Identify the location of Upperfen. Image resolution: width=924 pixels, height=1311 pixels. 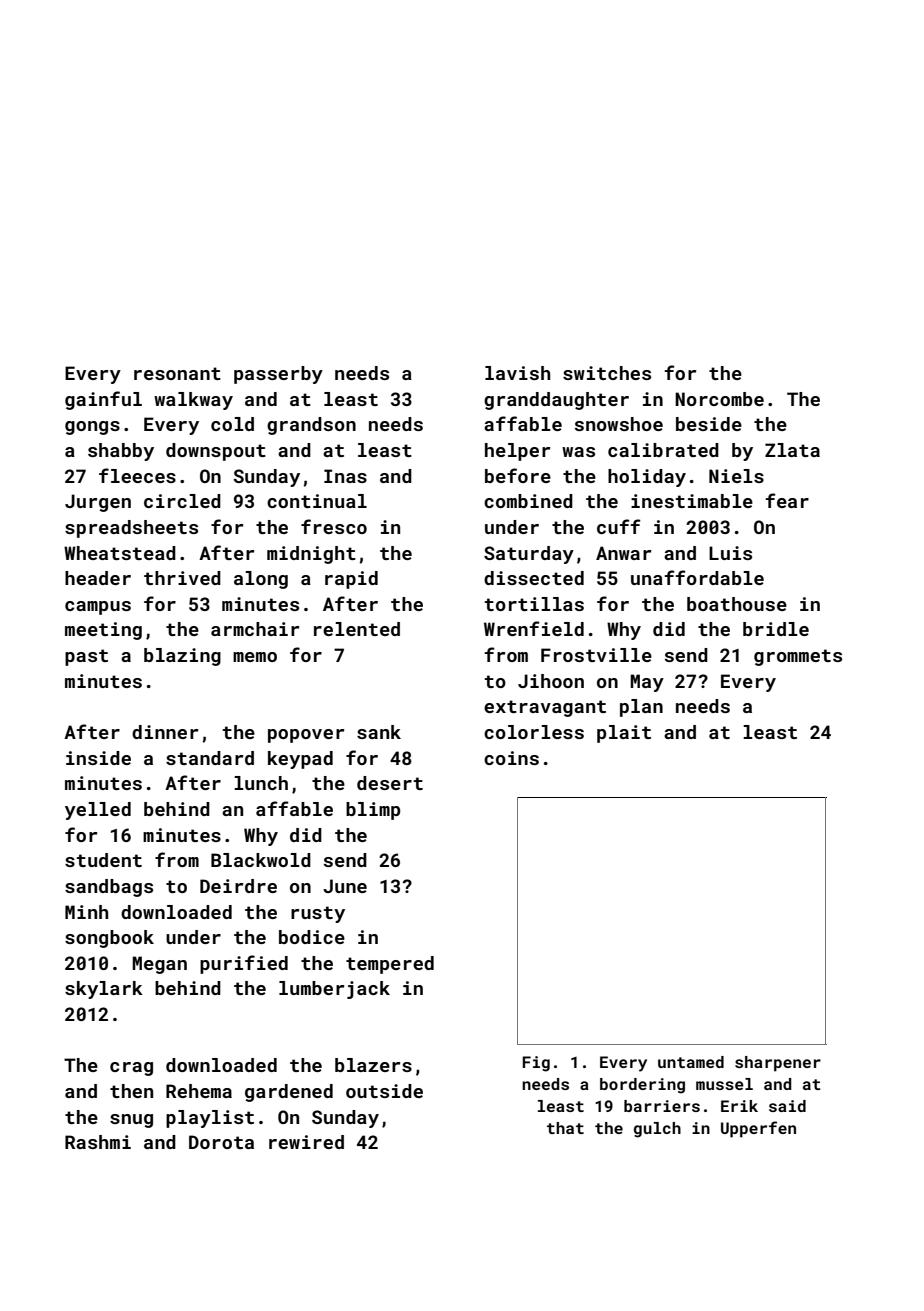
(758, 1129).
